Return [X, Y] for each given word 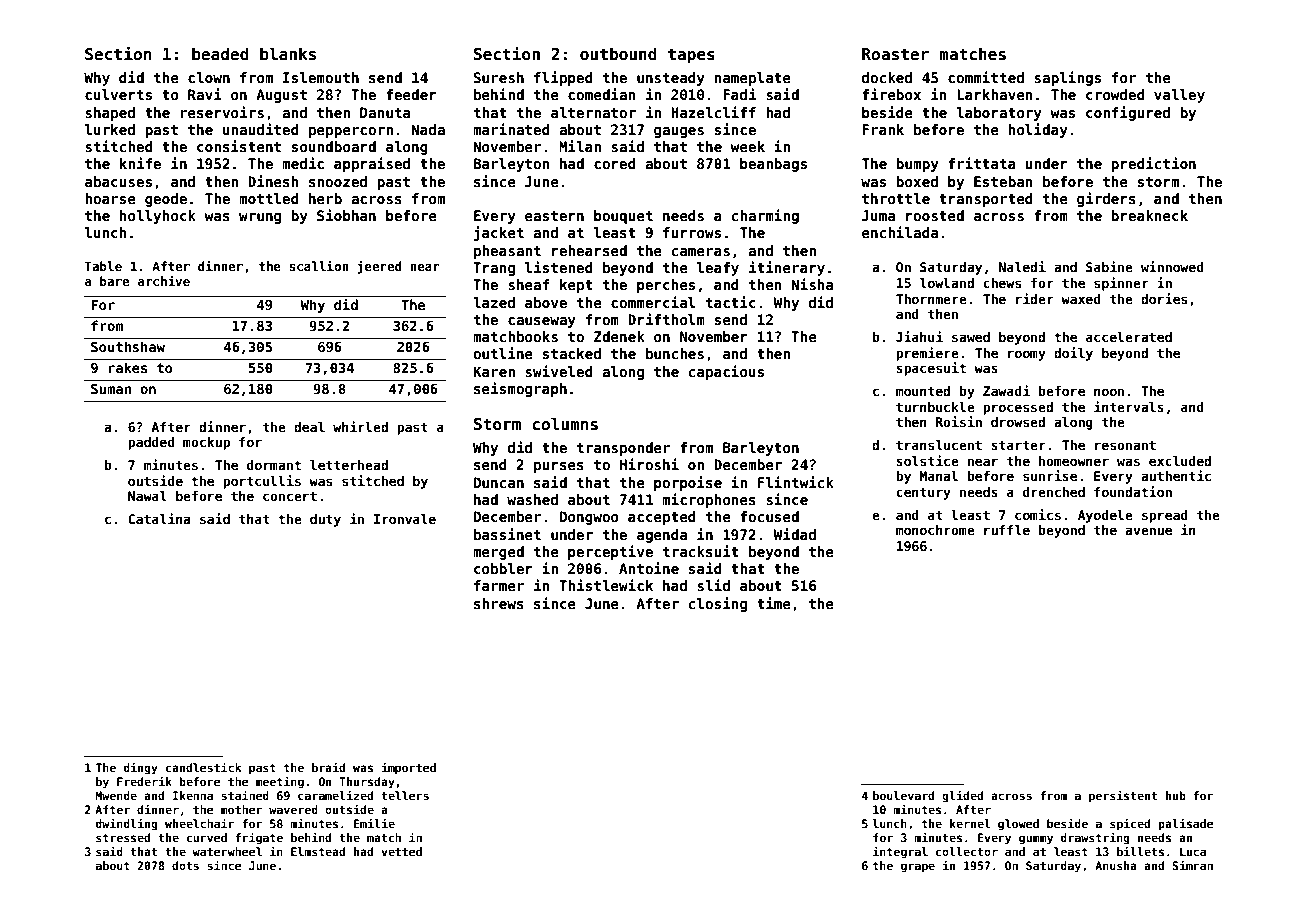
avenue [1148, 531]
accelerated [1129, 337]
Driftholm [666, 319]
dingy [141, 768]
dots [185, 865]
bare [114, 281]
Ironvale [405, 519]
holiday [1038, 130]
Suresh [499, 77]
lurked [110, 129]
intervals [1129, 406]
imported [408, 768]
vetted [401, 851]
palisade [1185, 824]
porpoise [688, 483]
